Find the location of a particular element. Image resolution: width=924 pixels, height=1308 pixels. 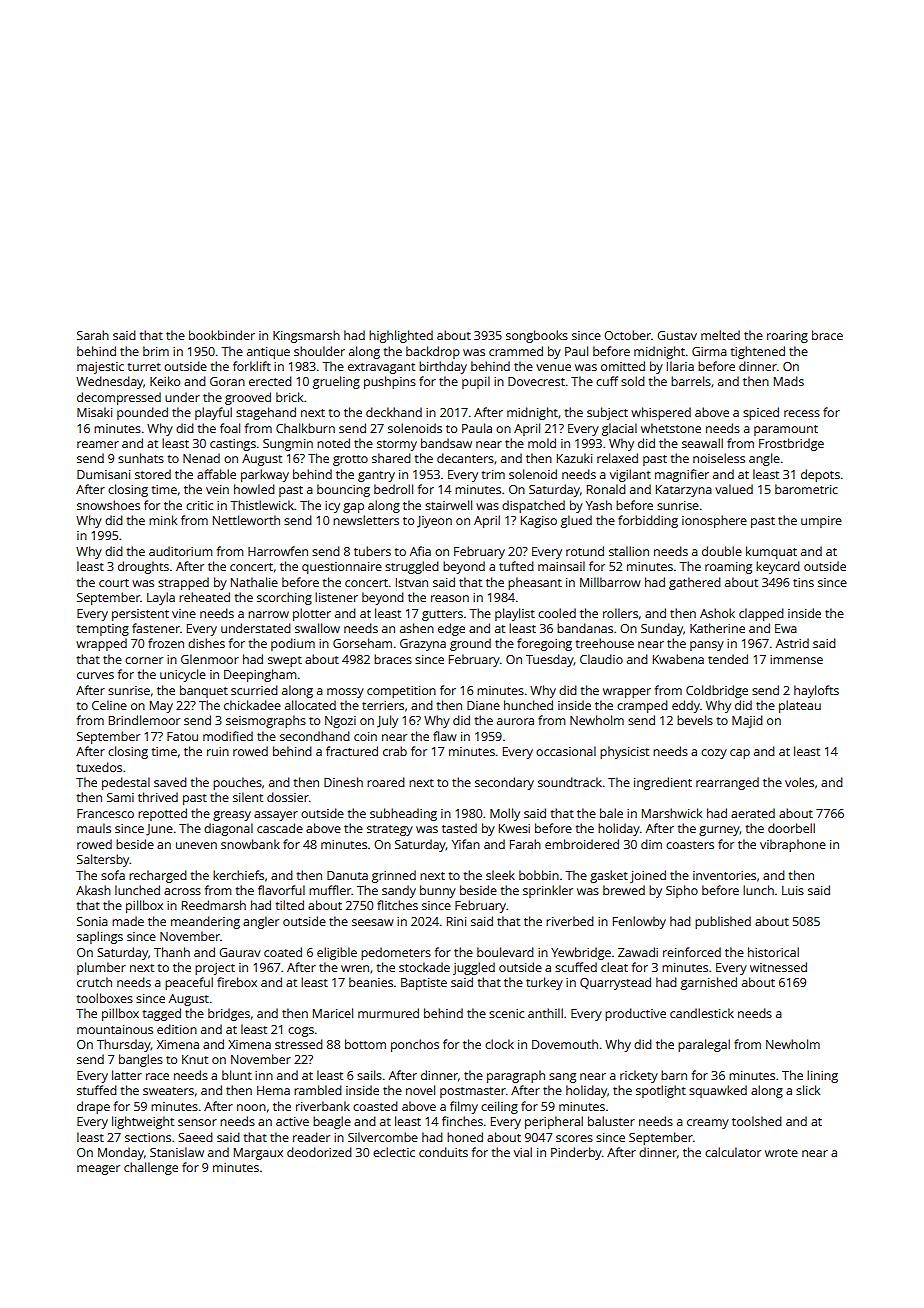

shared is located at coordinates (391, 458).
